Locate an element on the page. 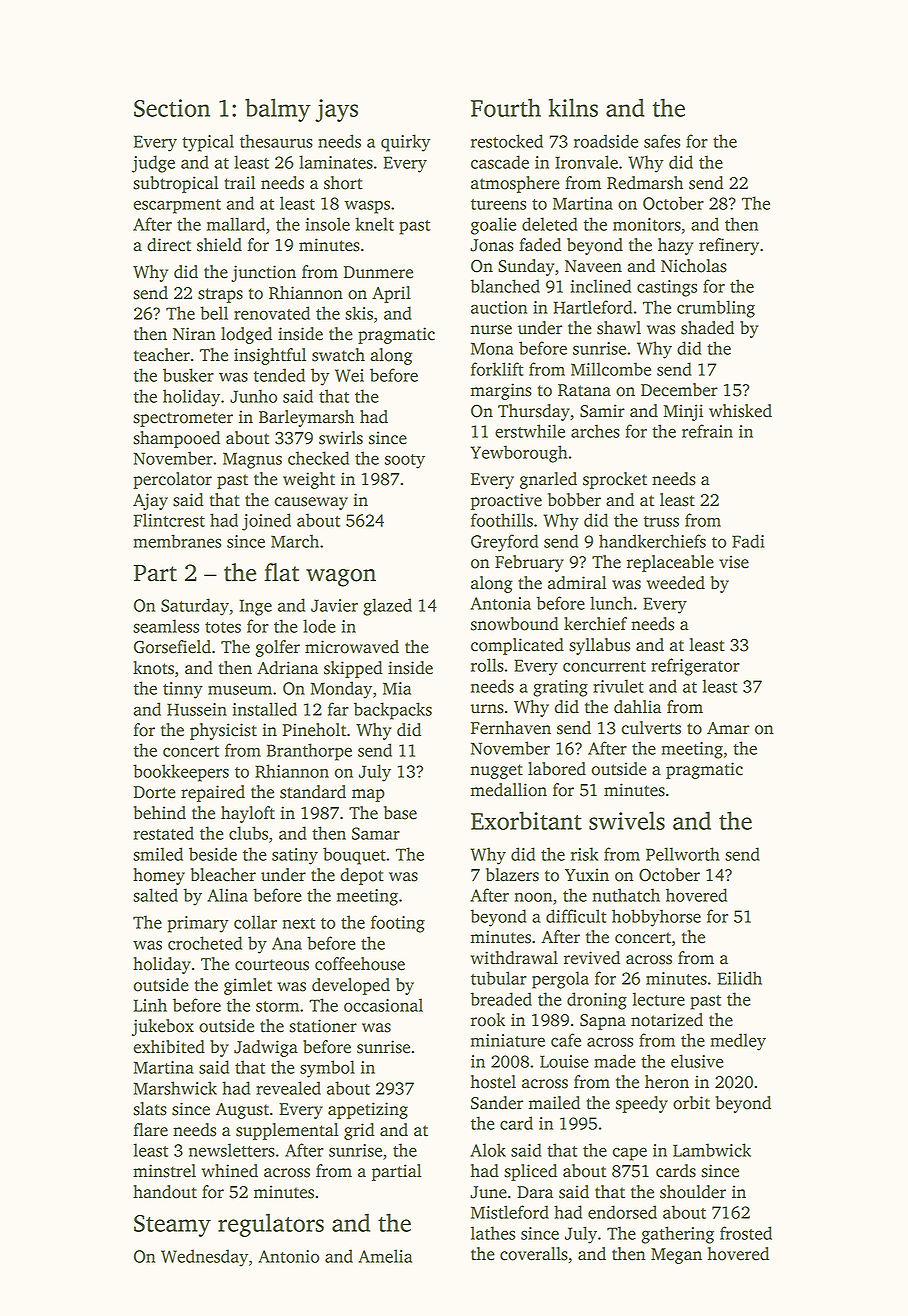 This page has width=908, height=1316. escarpment is located at coordinates (177, 206).
